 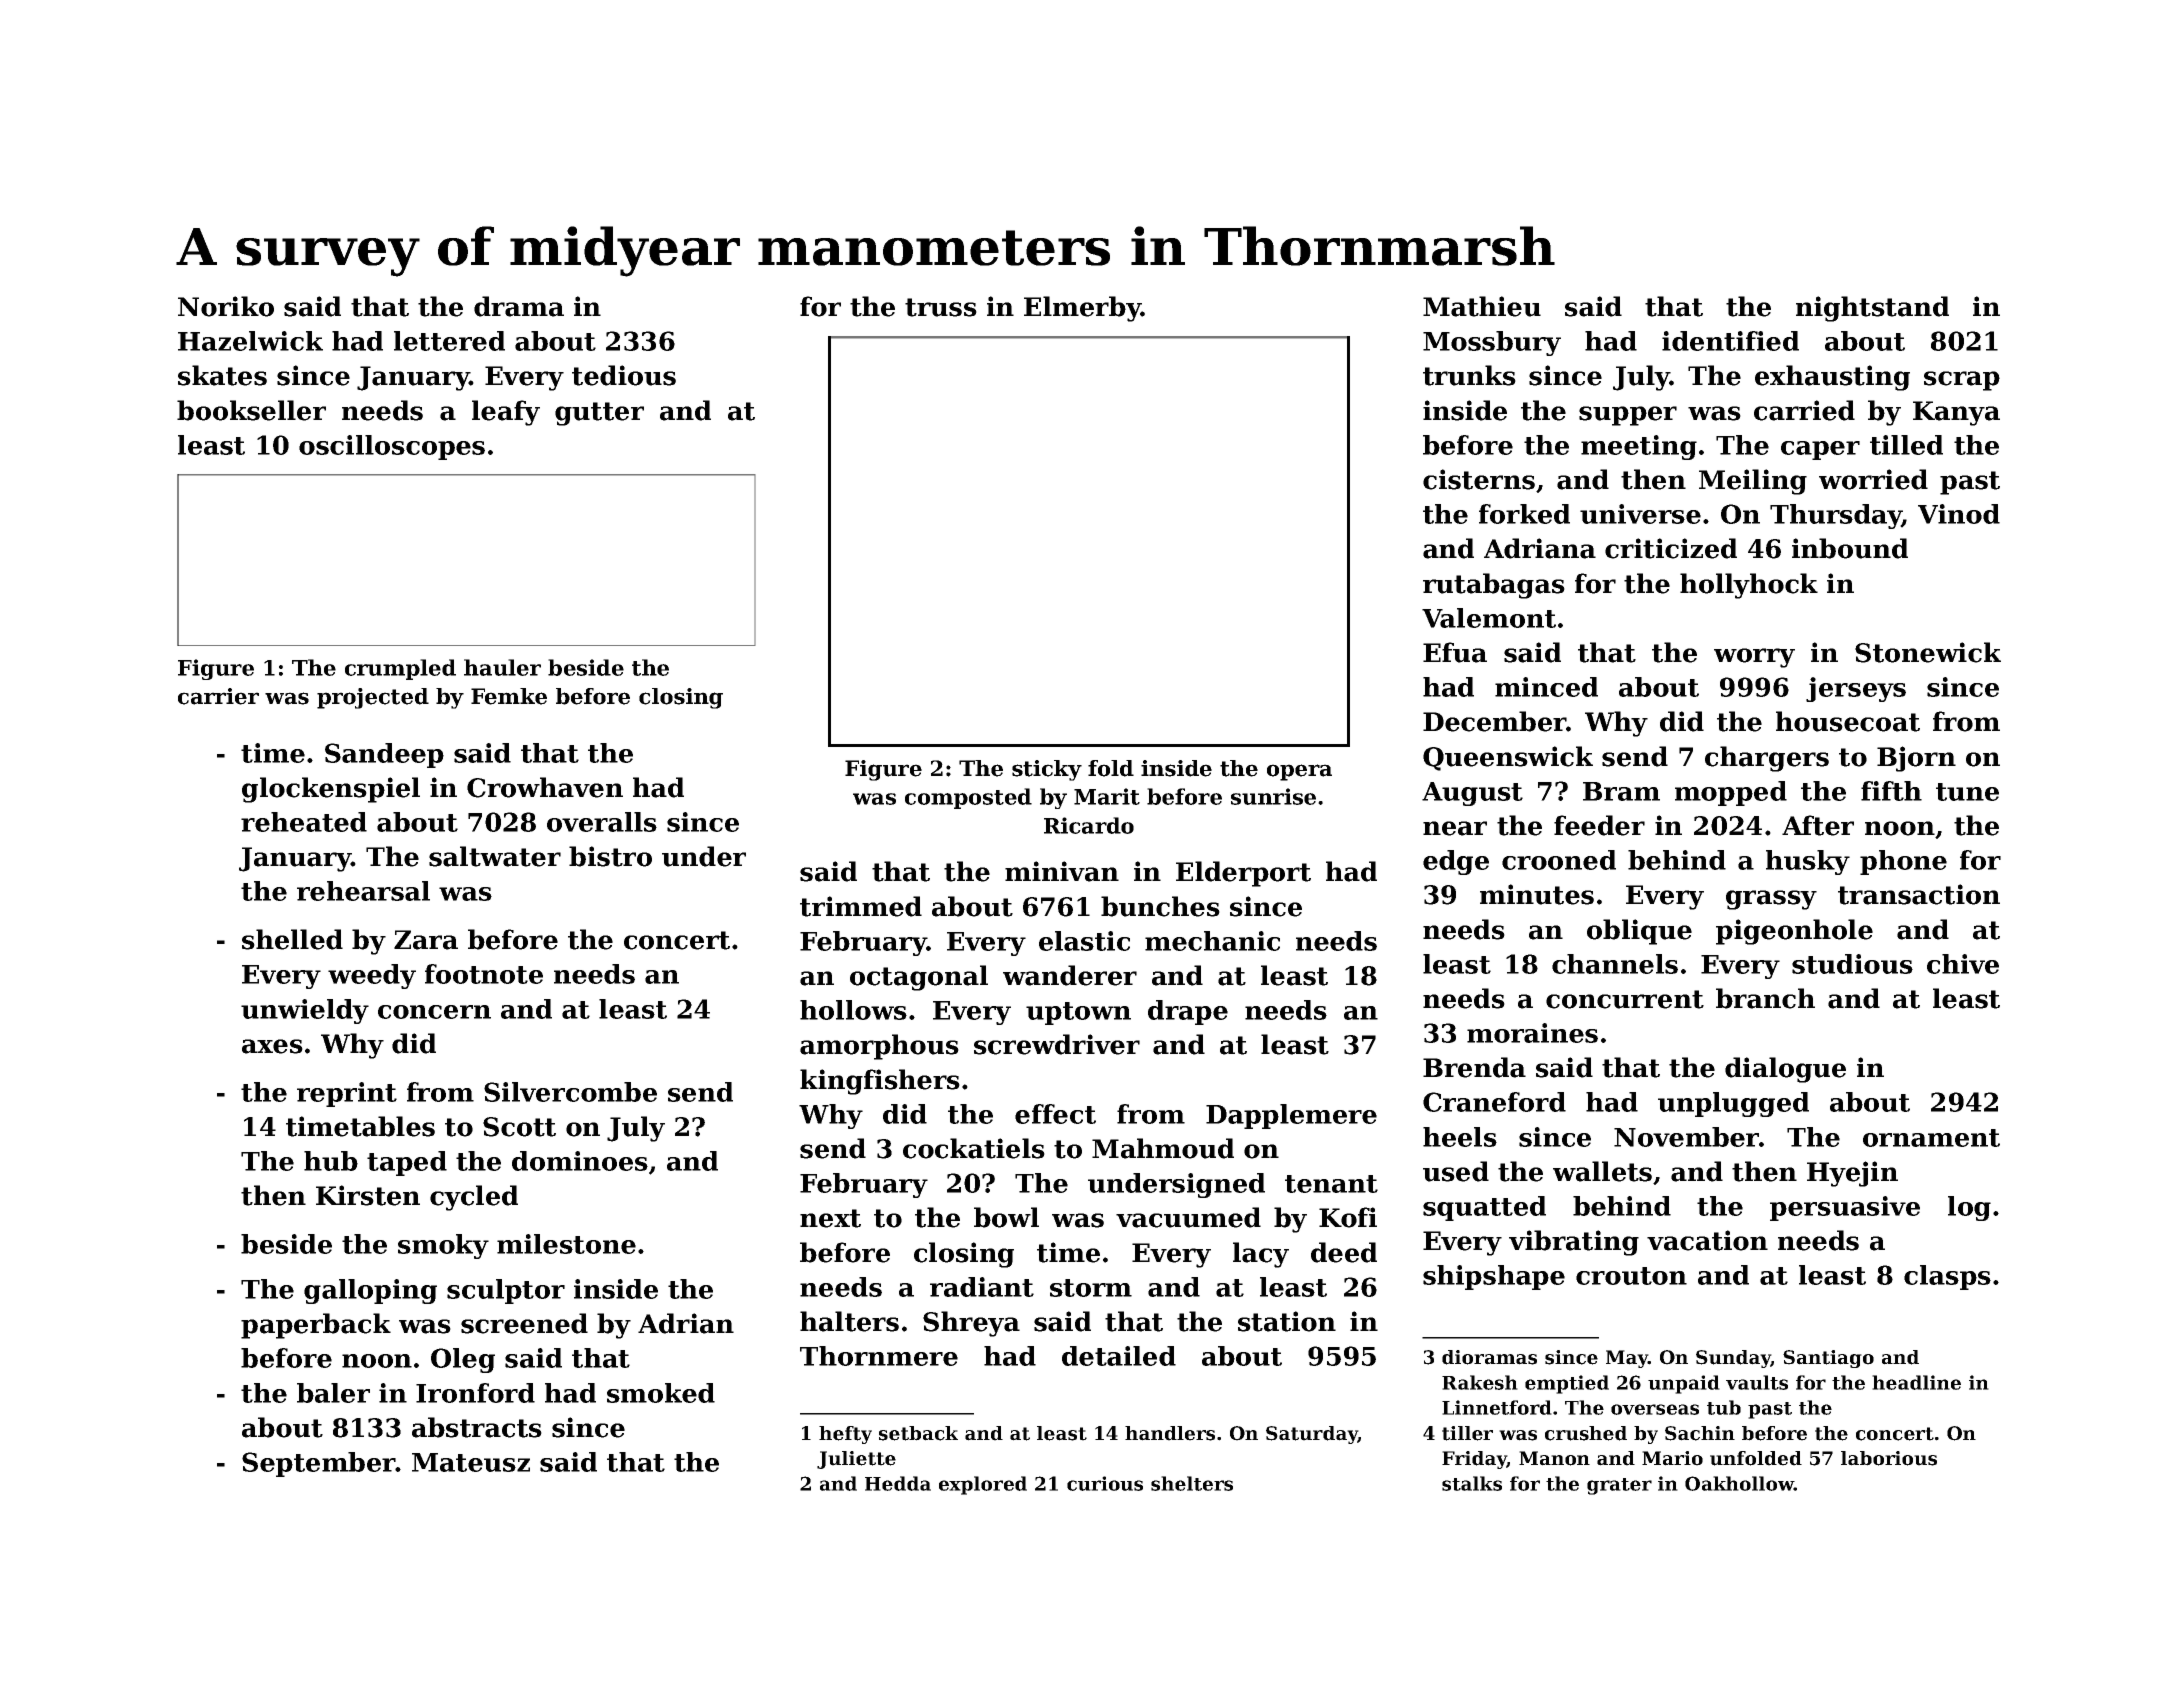 I want to click on composted, so click(x=968, y=798).
